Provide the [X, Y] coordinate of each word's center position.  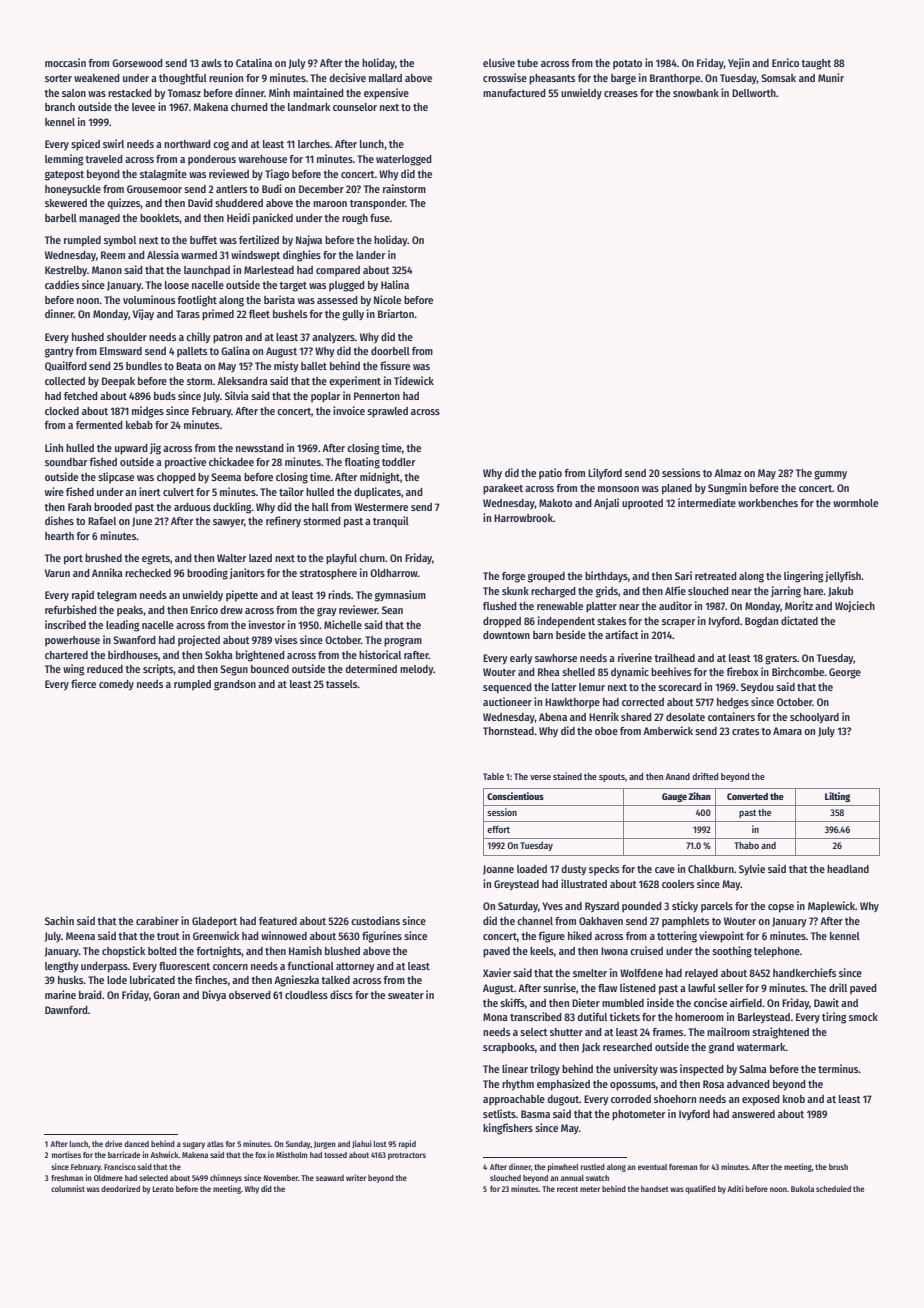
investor [267, 624]
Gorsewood [137, 63]
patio [550, 473]
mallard [385, 78]
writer [356, 1177]
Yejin [739, 63]
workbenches [768, 503]
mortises [66, 1154]
